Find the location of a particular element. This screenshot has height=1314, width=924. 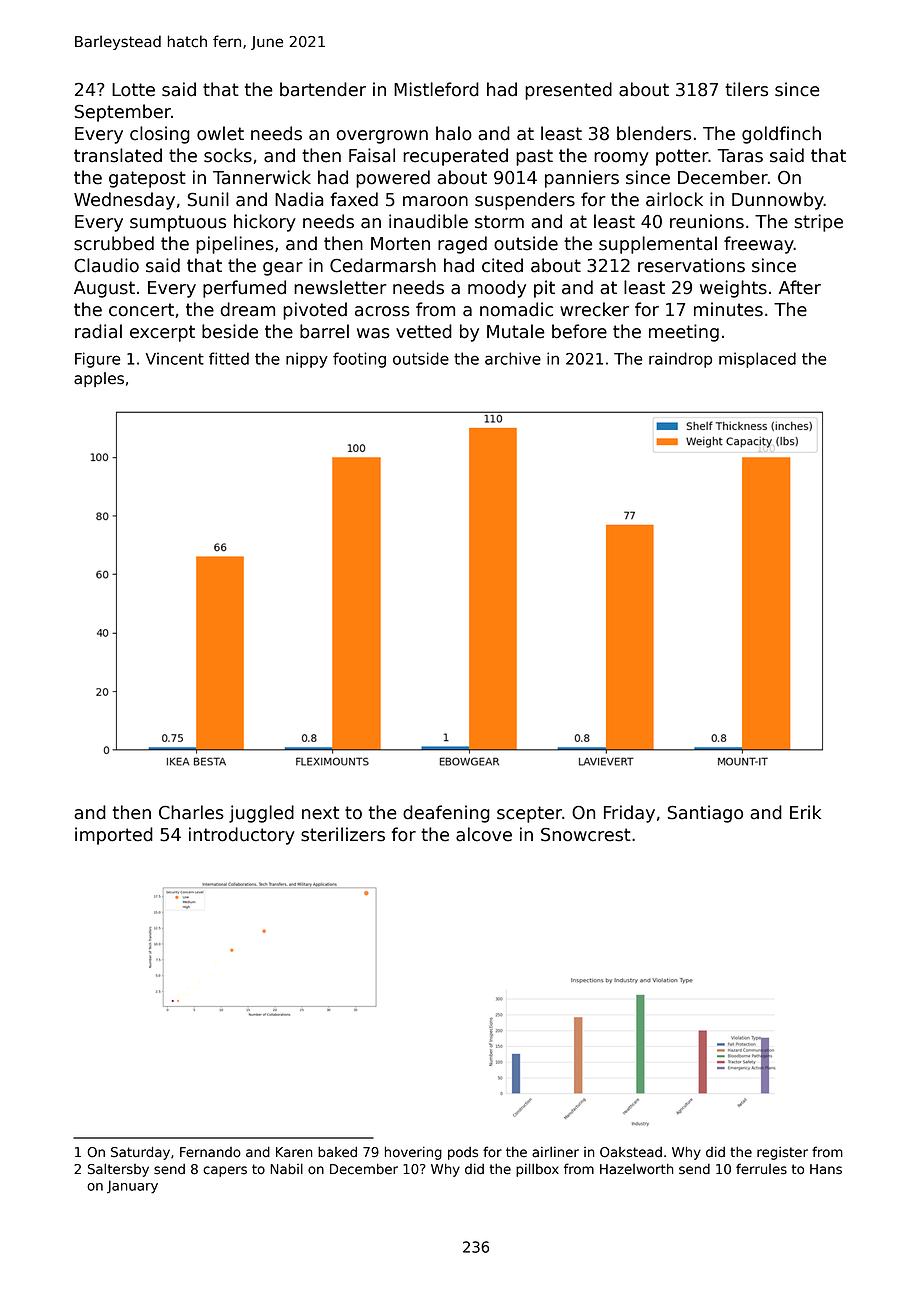

Erik is located at coordinates (805, 812).
